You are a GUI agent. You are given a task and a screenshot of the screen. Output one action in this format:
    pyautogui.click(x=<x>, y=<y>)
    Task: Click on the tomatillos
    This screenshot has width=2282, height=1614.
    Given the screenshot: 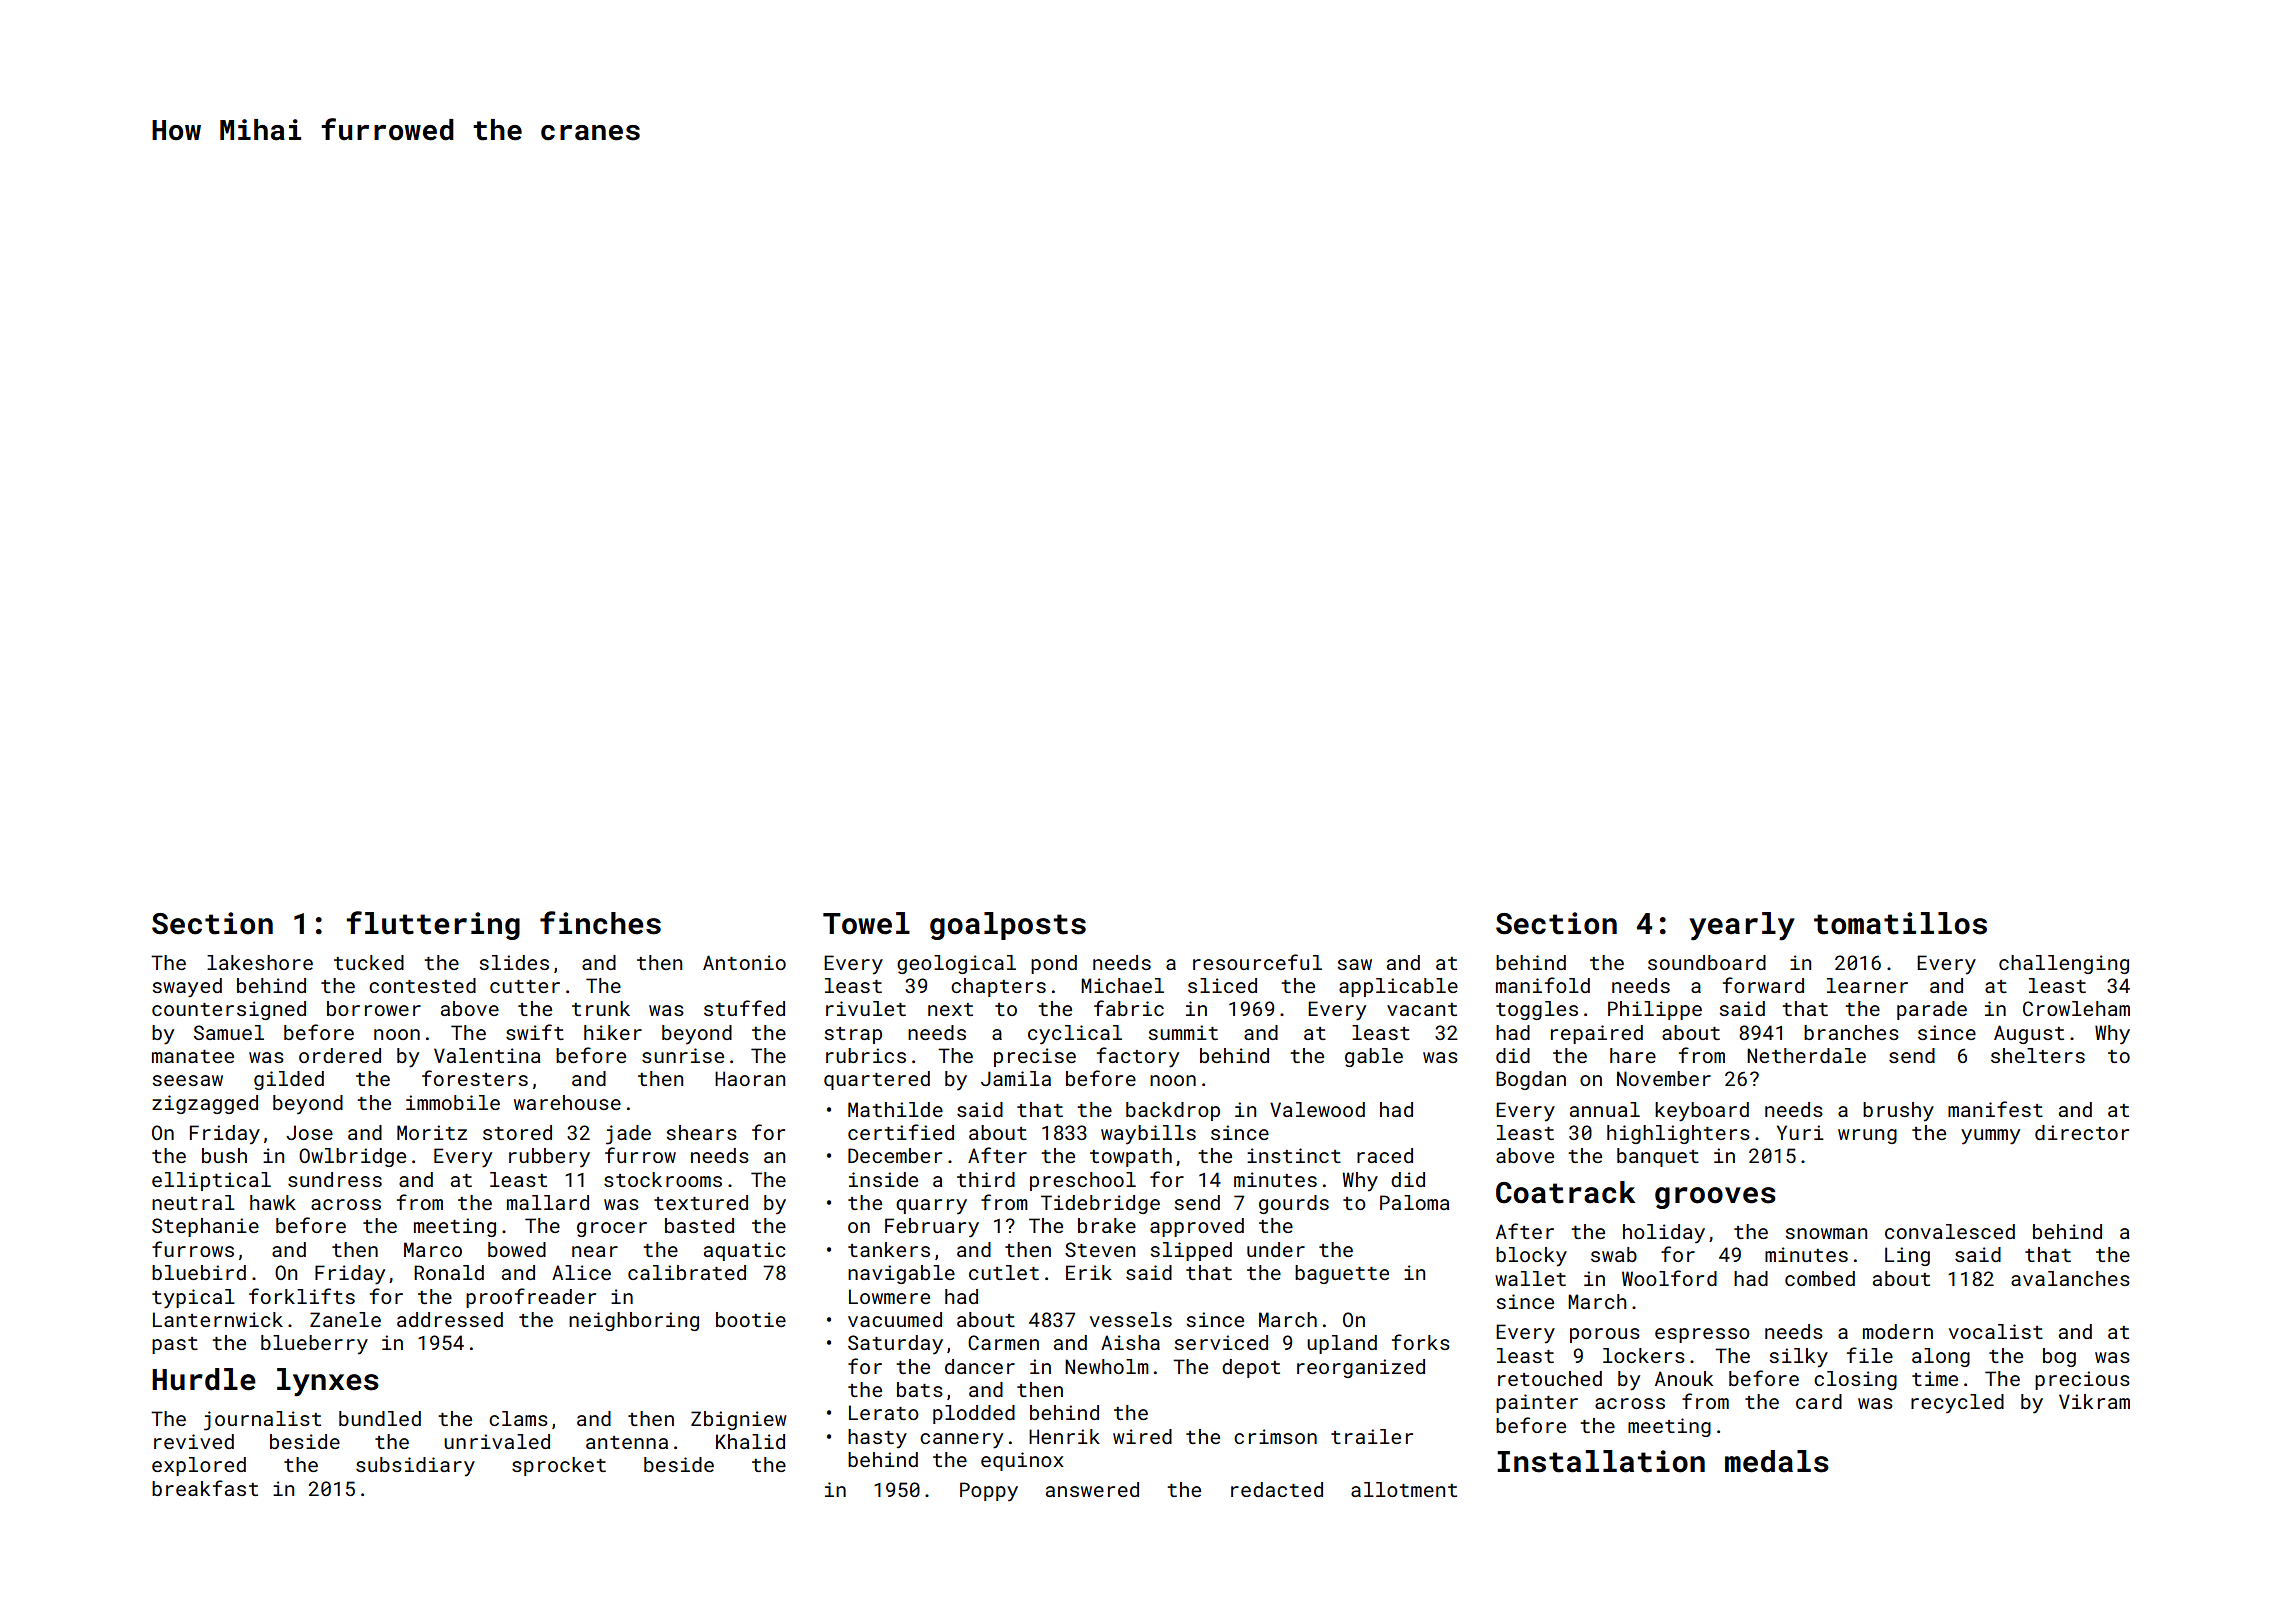 What is the action you would take?
    pyautogui.click(x=1900, y=923)
